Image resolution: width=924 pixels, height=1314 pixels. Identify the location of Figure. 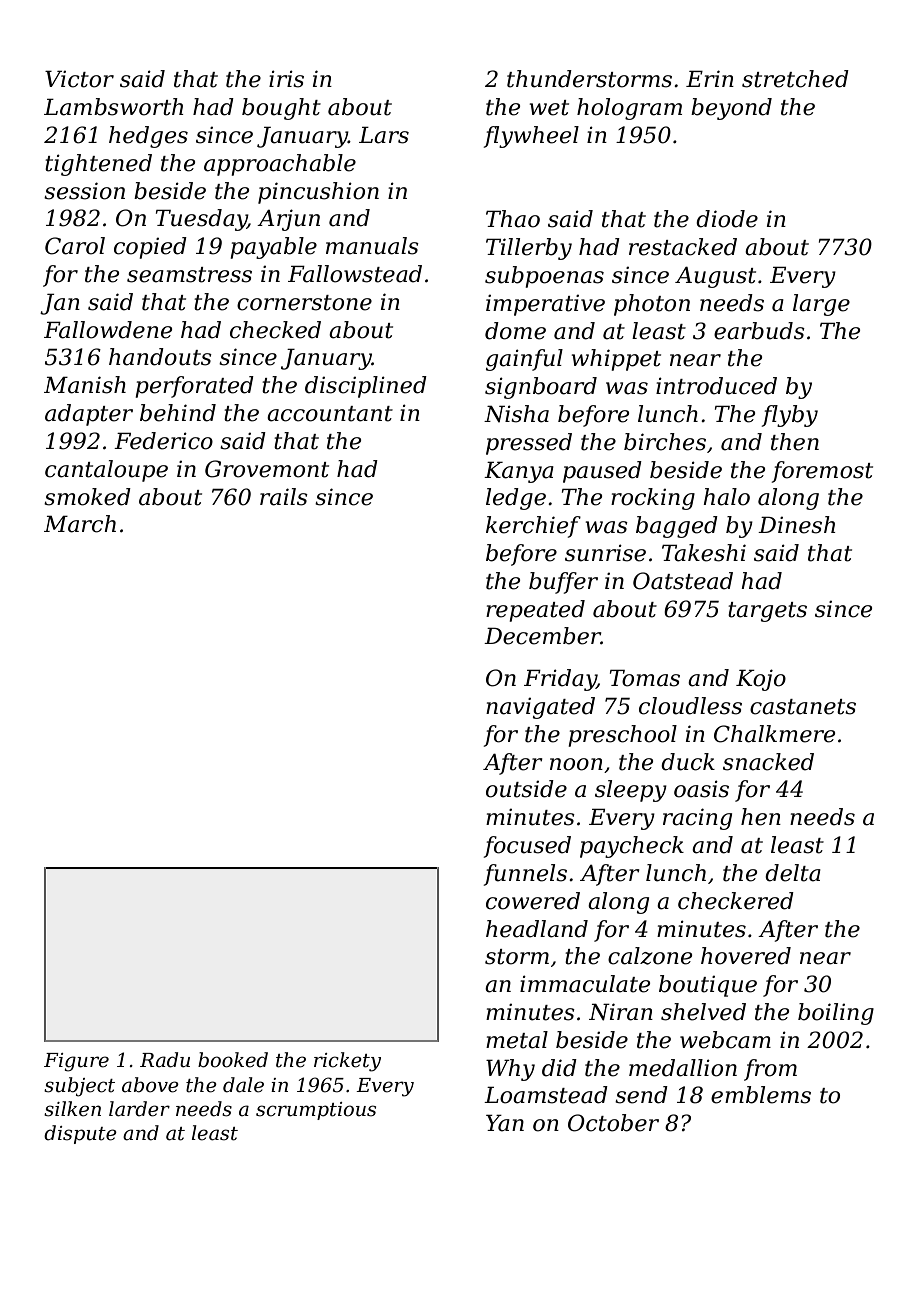
(76, 1062).
